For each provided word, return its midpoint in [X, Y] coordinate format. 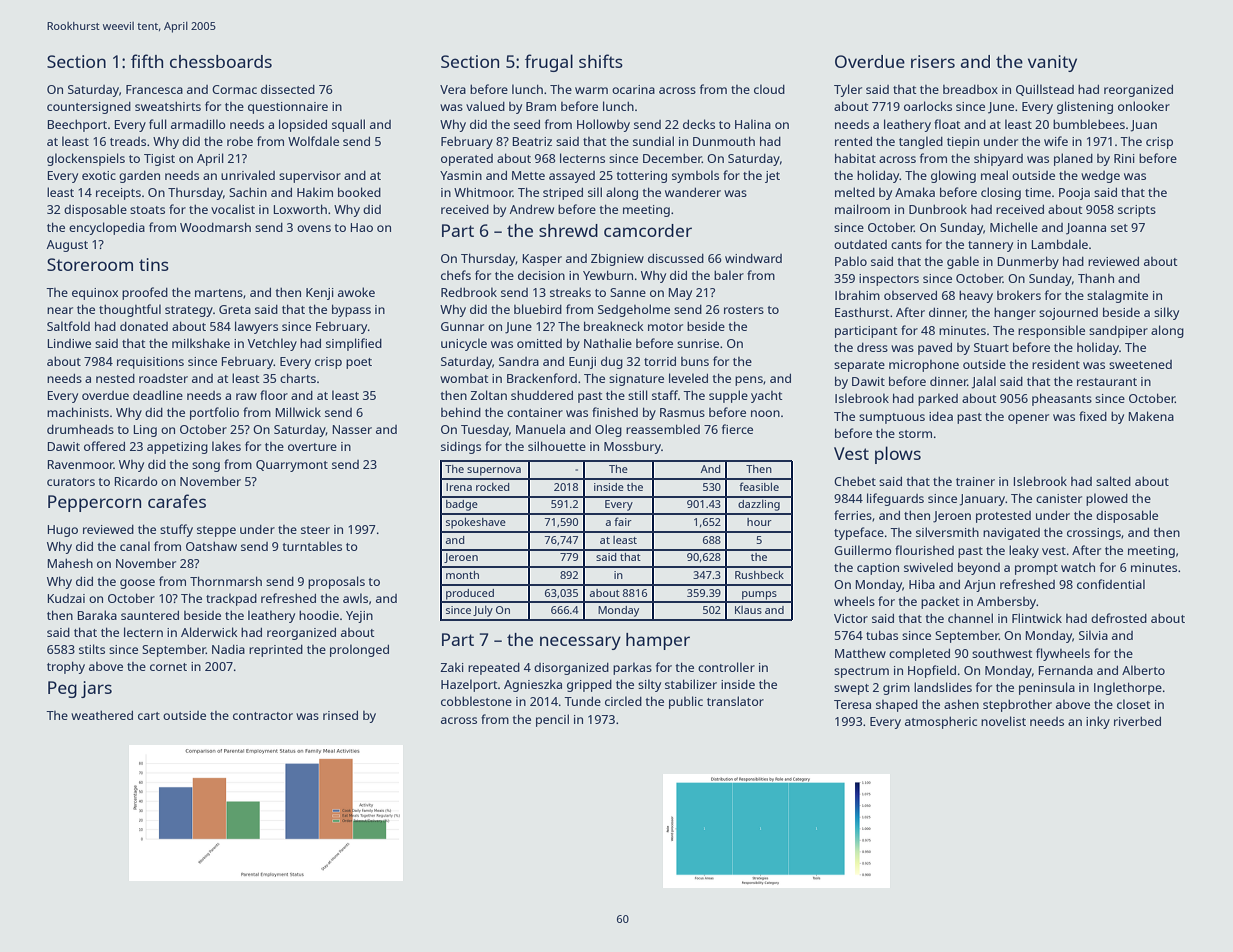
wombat [464, 378]
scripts [1137, 211]
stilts [92, 649]
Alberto [1143, 670]
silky [1166, 313]
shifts [601, 61]
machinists [78, 412]
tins [154, 264]
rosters [744, 310]
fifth [147, 61]
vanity [1052, 63]
